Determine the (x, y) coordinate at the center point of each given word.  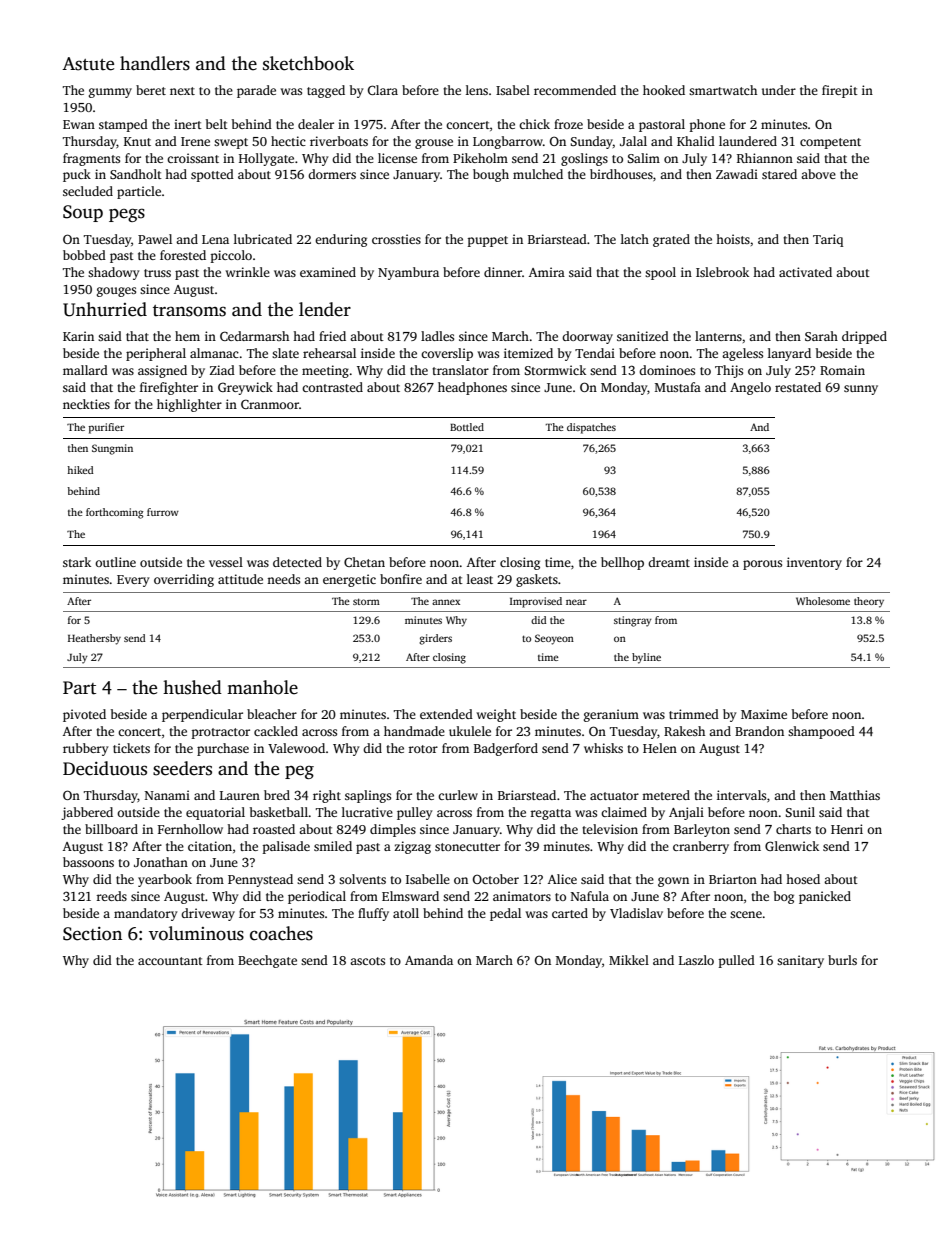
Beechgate (267, 961)
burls (842, 960)
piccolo (231, 256)
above (818, 174)
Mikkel (629, 960)
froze (568, 124)
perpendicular (202, 715)
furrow (163, 512)
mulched (538, 174)
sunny (861, 390)
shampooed (821, 732)
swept (231, 143)
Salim (643, 158)
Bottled (467, 427)
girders (435, 639)
